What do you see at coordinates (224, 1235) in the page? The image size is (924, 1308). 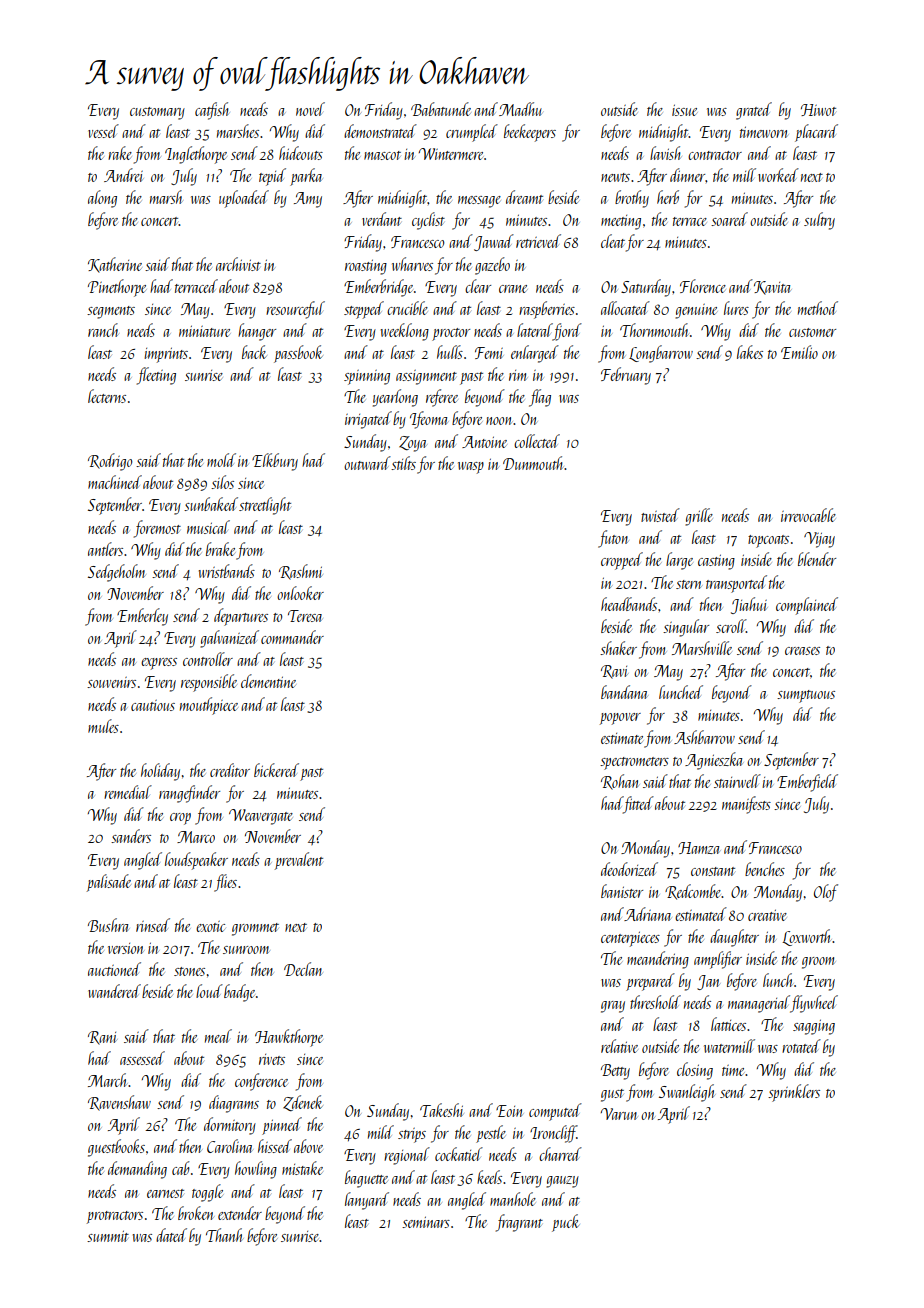 I see `Thanh` at bounding box center [224, 1235].
